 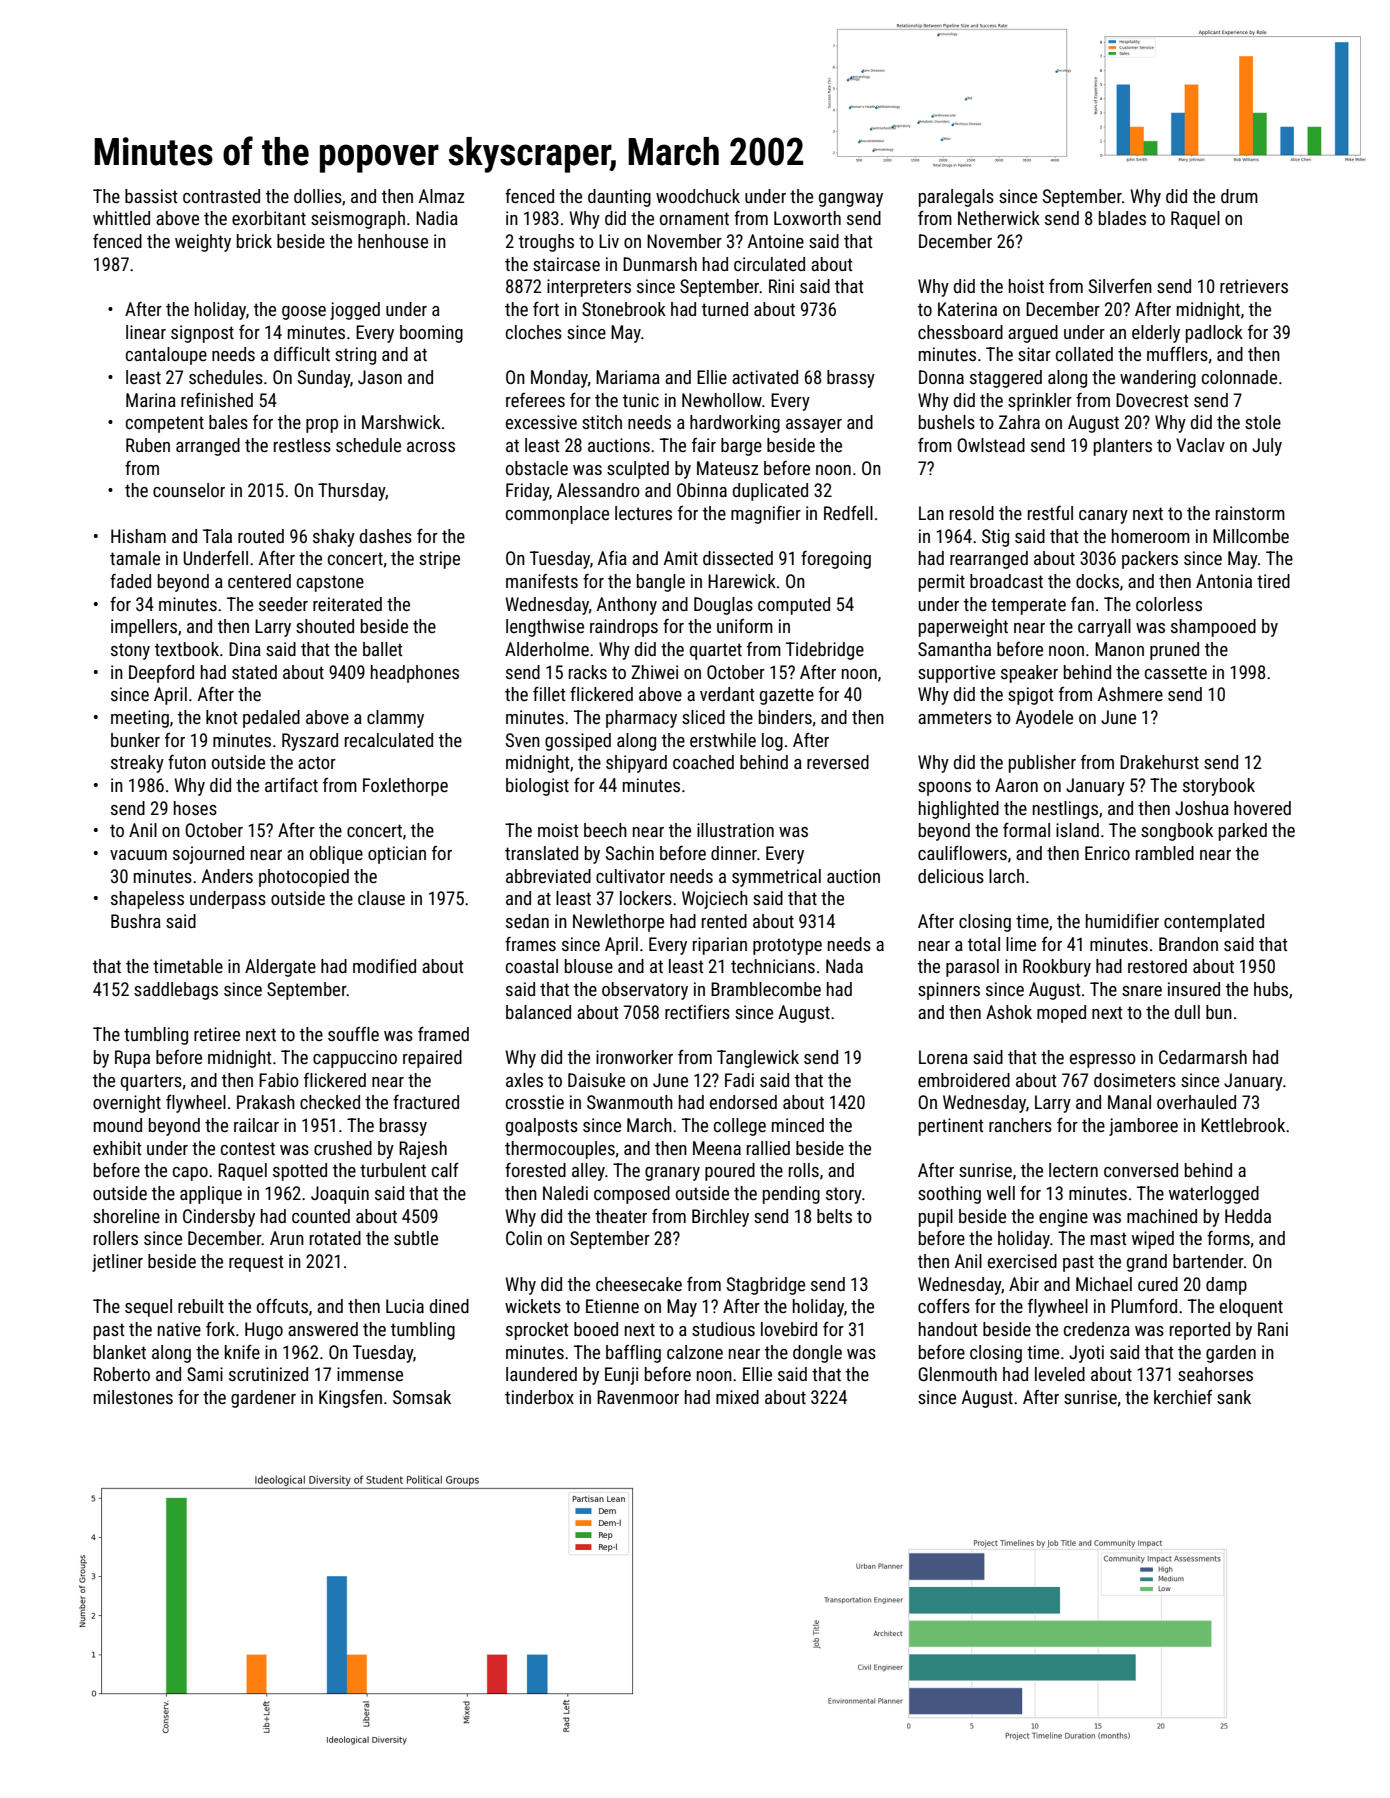 What do you see at coordinates (202, 334) in the image?
I see `signpost` at bounding box center [202, 334].
